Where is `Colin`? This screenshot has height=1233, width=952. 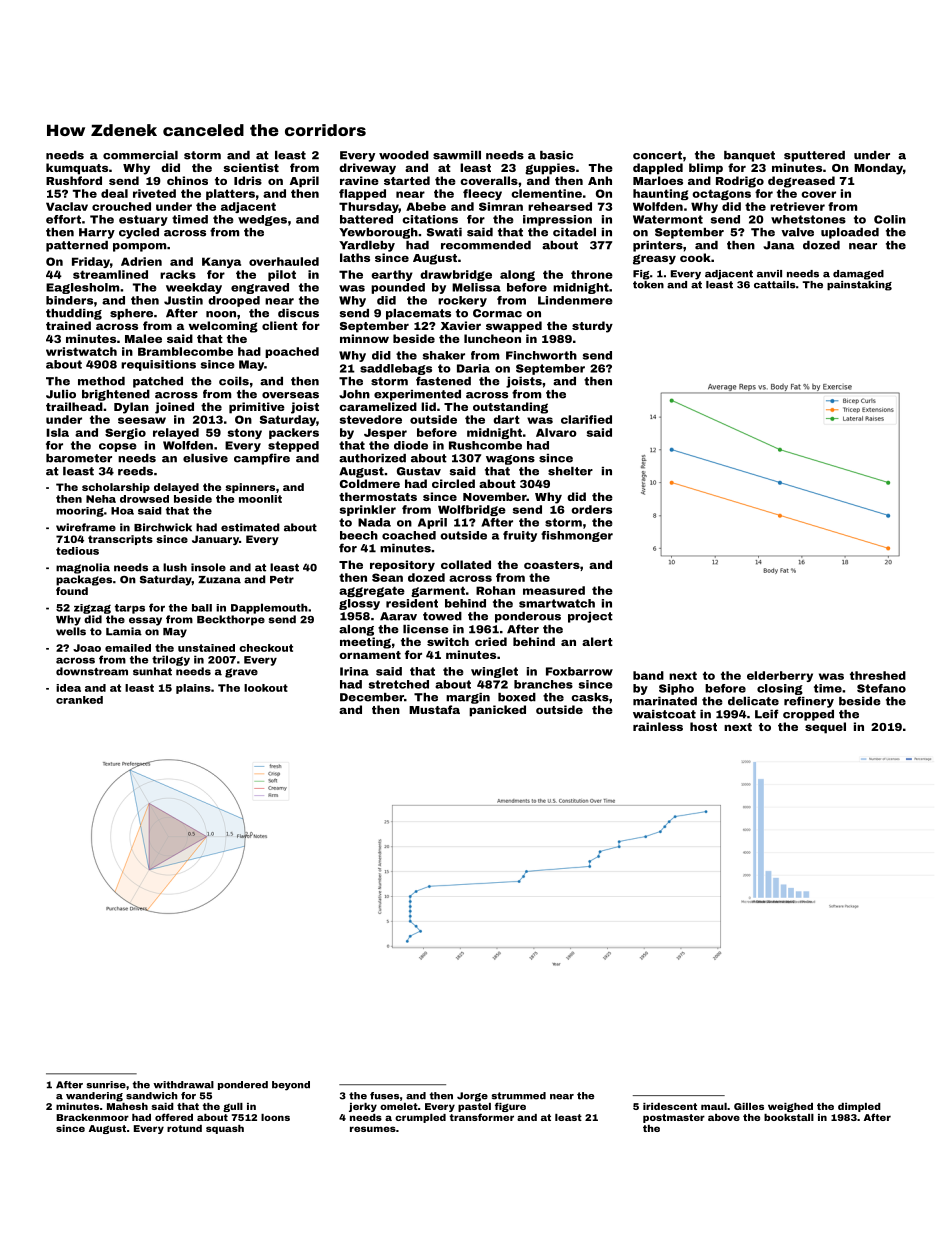
Colin is located at coordinates (890, 219).
